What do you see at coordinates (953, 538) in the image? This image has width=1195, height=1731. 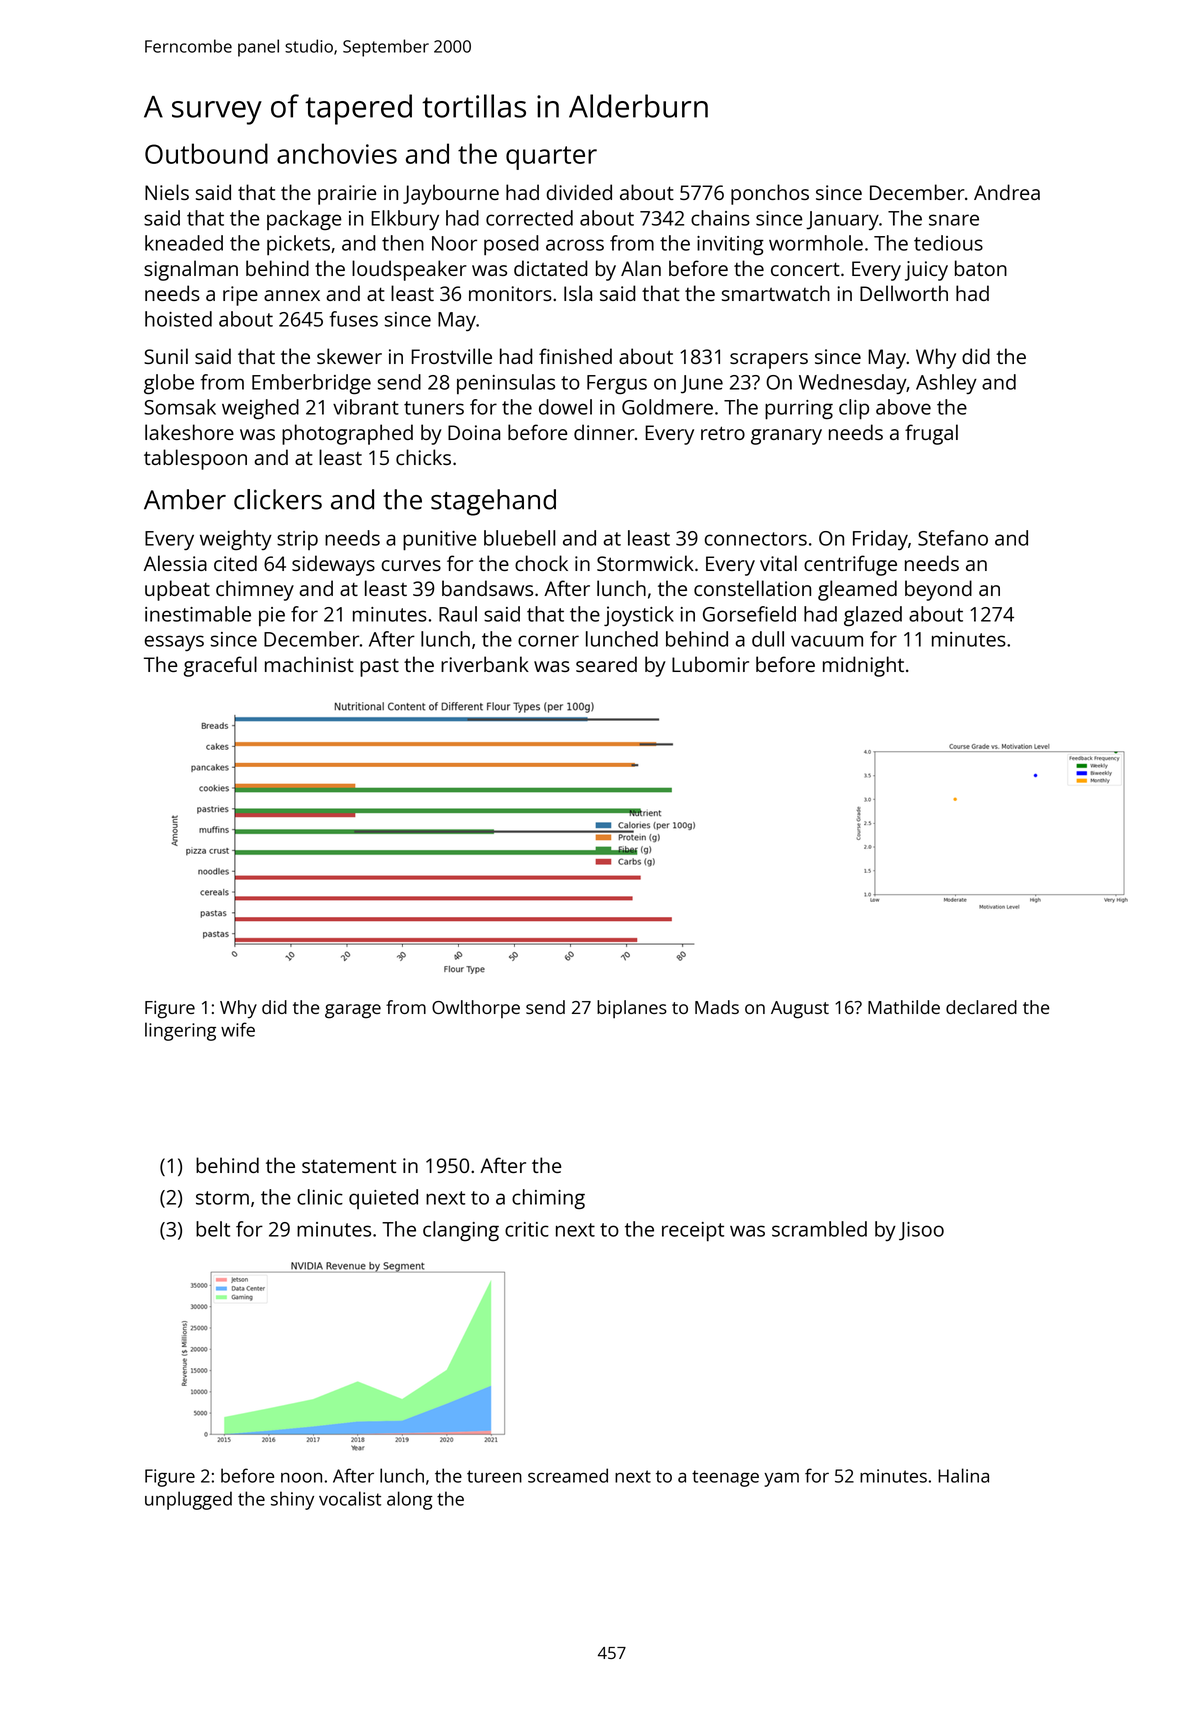 I see `Stefano` at bounding box center [953, 538].
